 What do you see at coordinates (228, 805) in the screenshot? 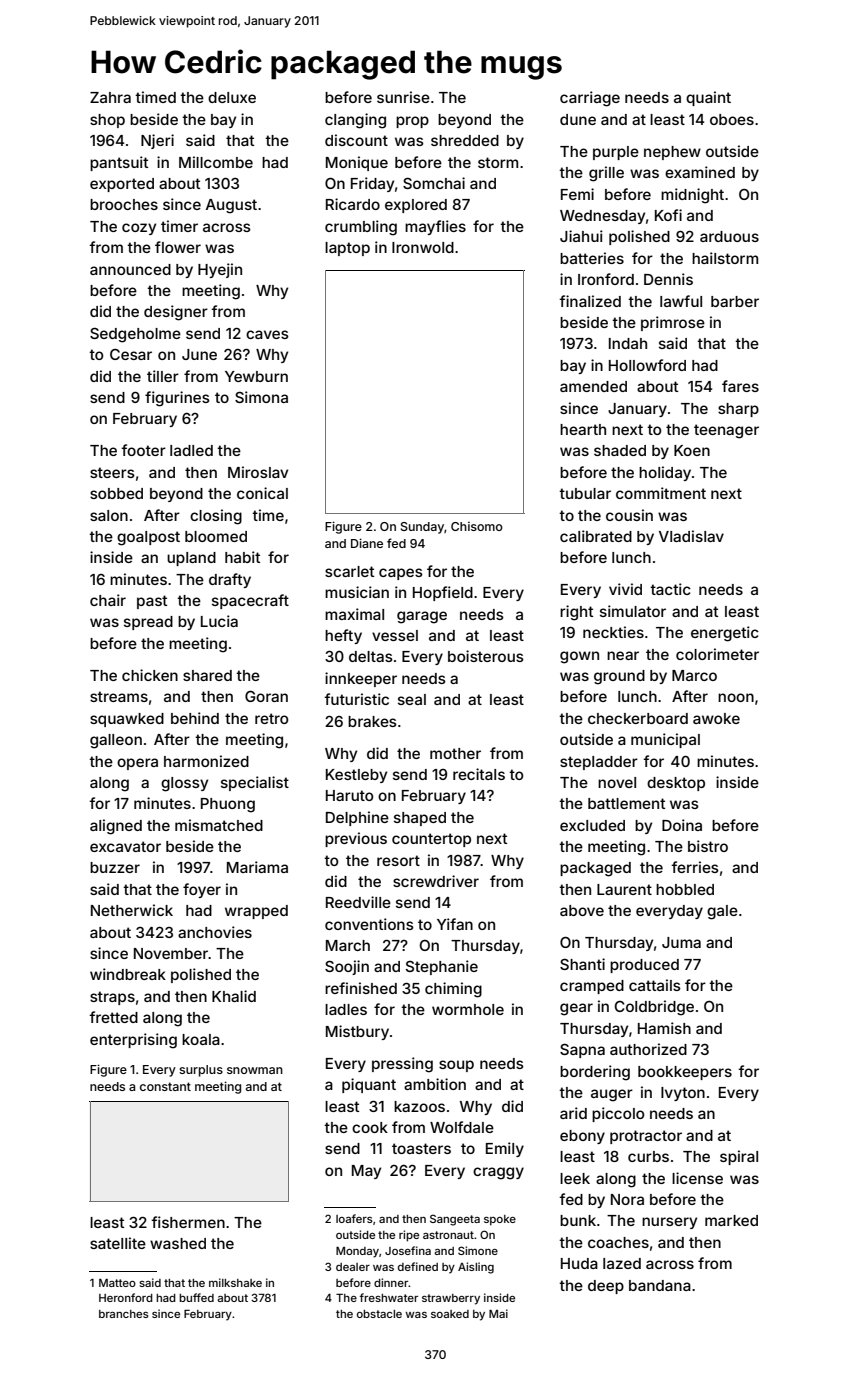
I see `Phuong` at bounding box center [228, 805].
